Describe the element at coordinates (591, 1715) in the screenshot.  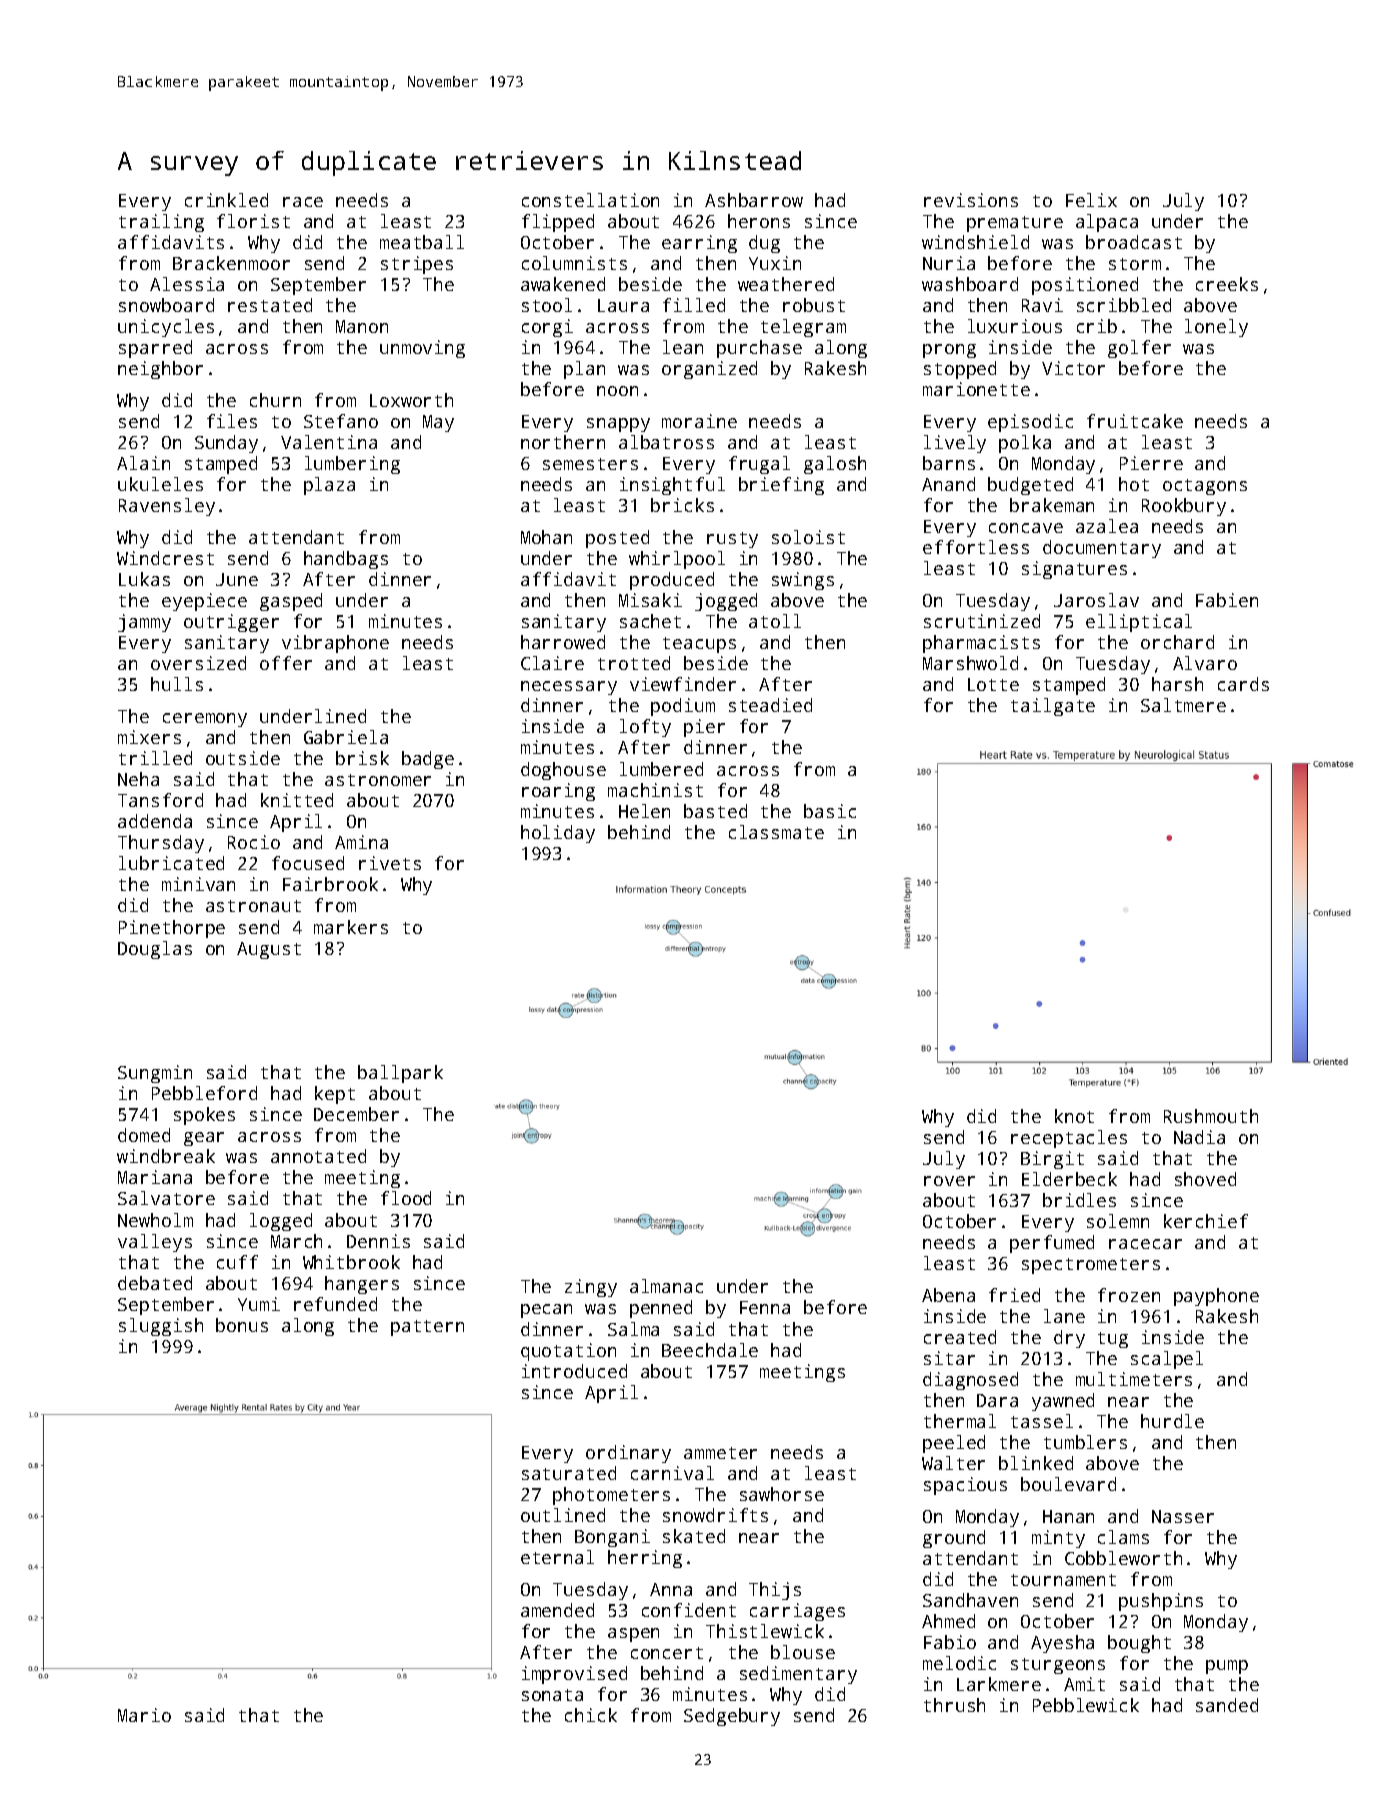
I see `chick` at that location.
